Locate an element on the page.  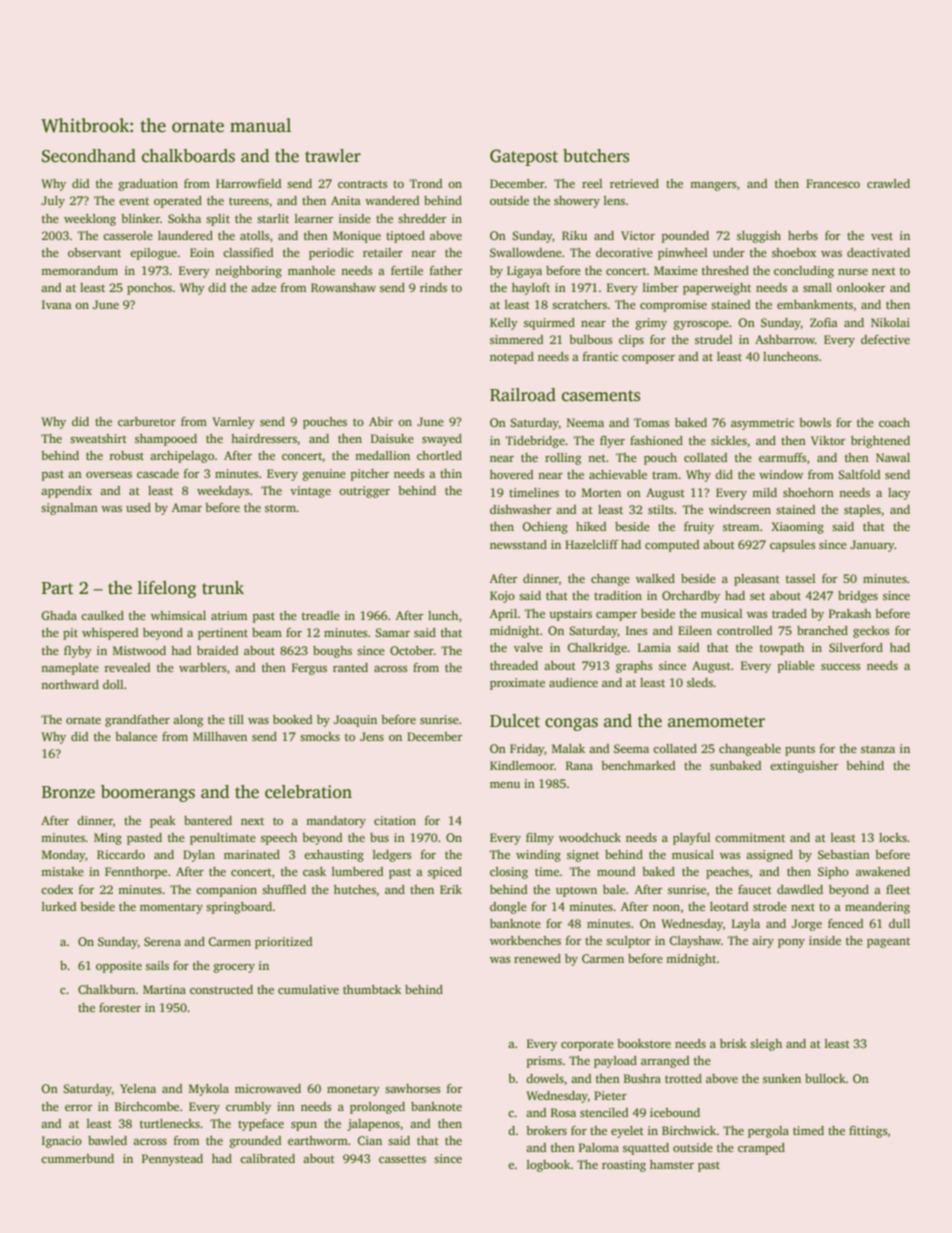
commitment is located at coordinates (750, 837).
